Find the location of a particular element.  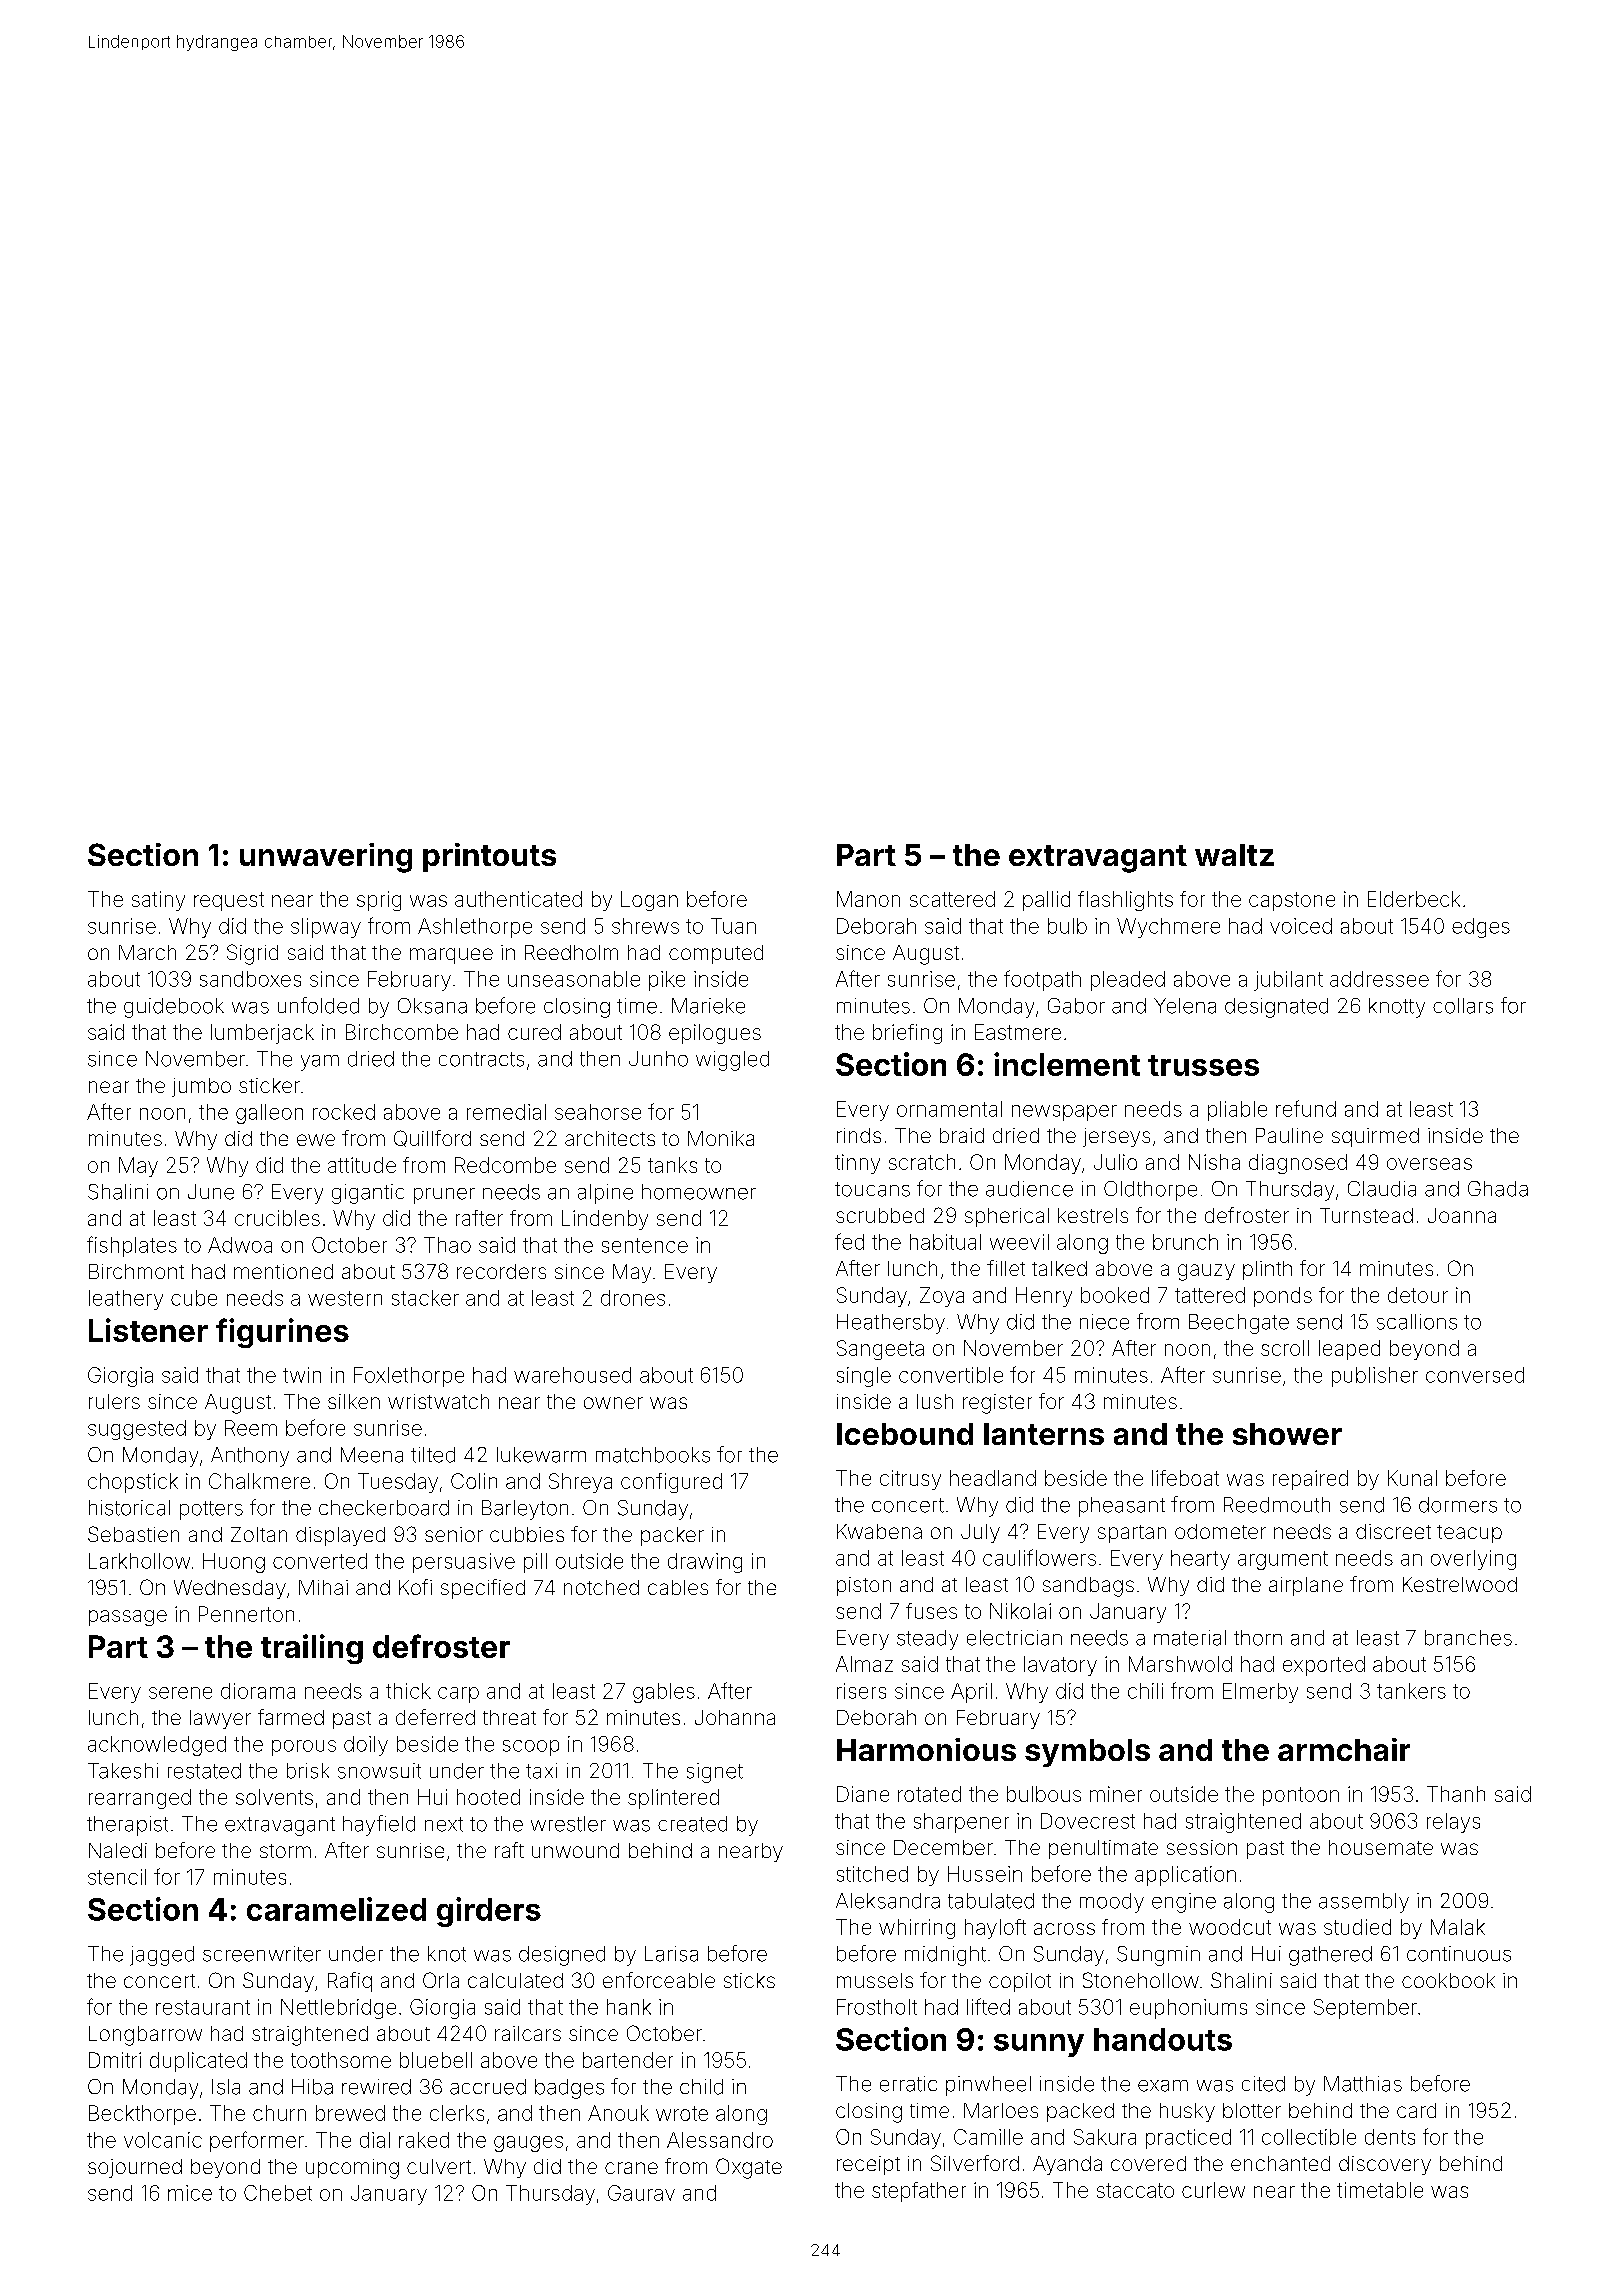

persuasive is located at coordinates (464, 1563).
